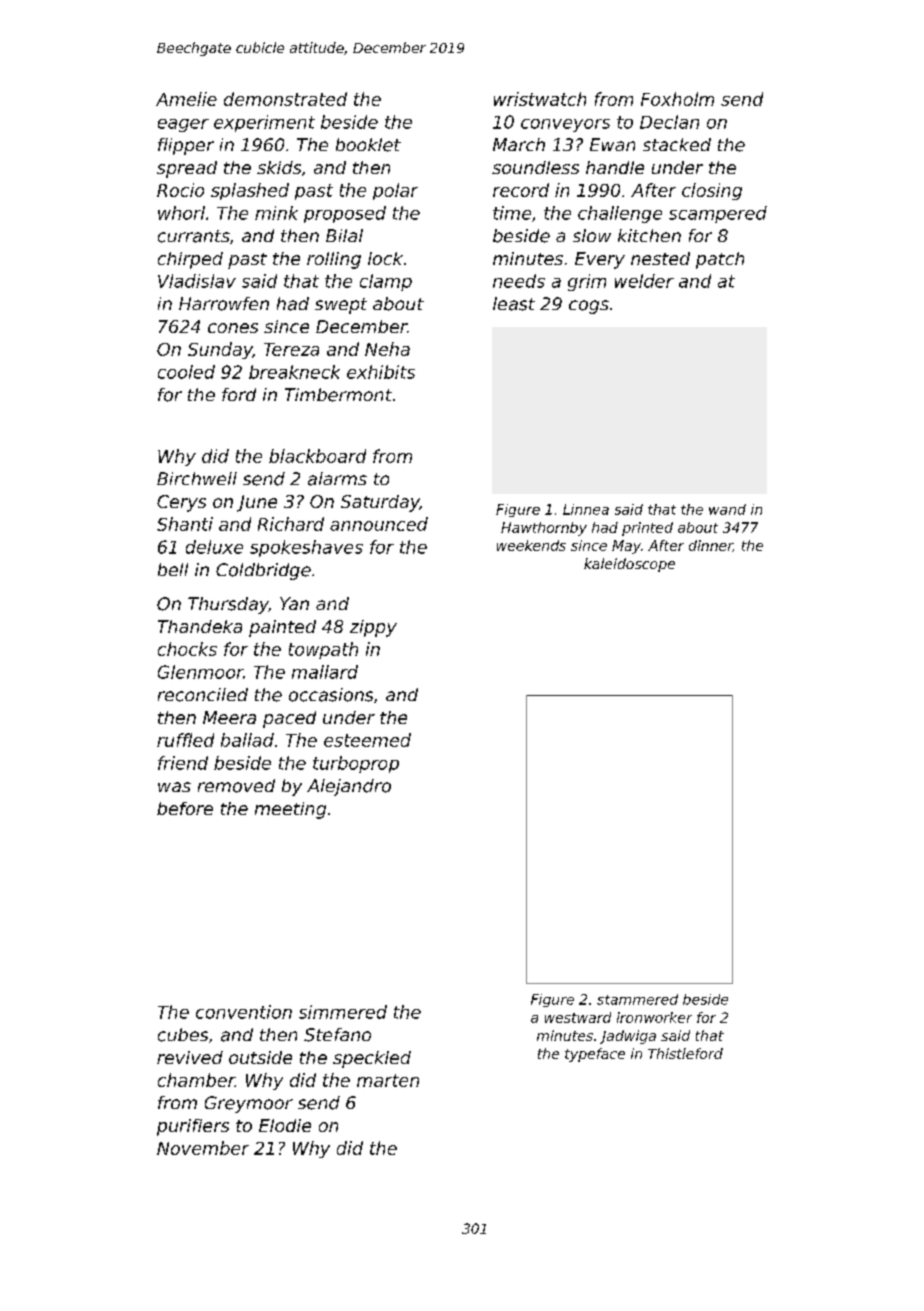 The width and height of the screenshot is (924, 1311). What do you see at coordinates (629, 565) in the screenshot?
I see `kaleidoscope` at bounding box center [629, 565].
